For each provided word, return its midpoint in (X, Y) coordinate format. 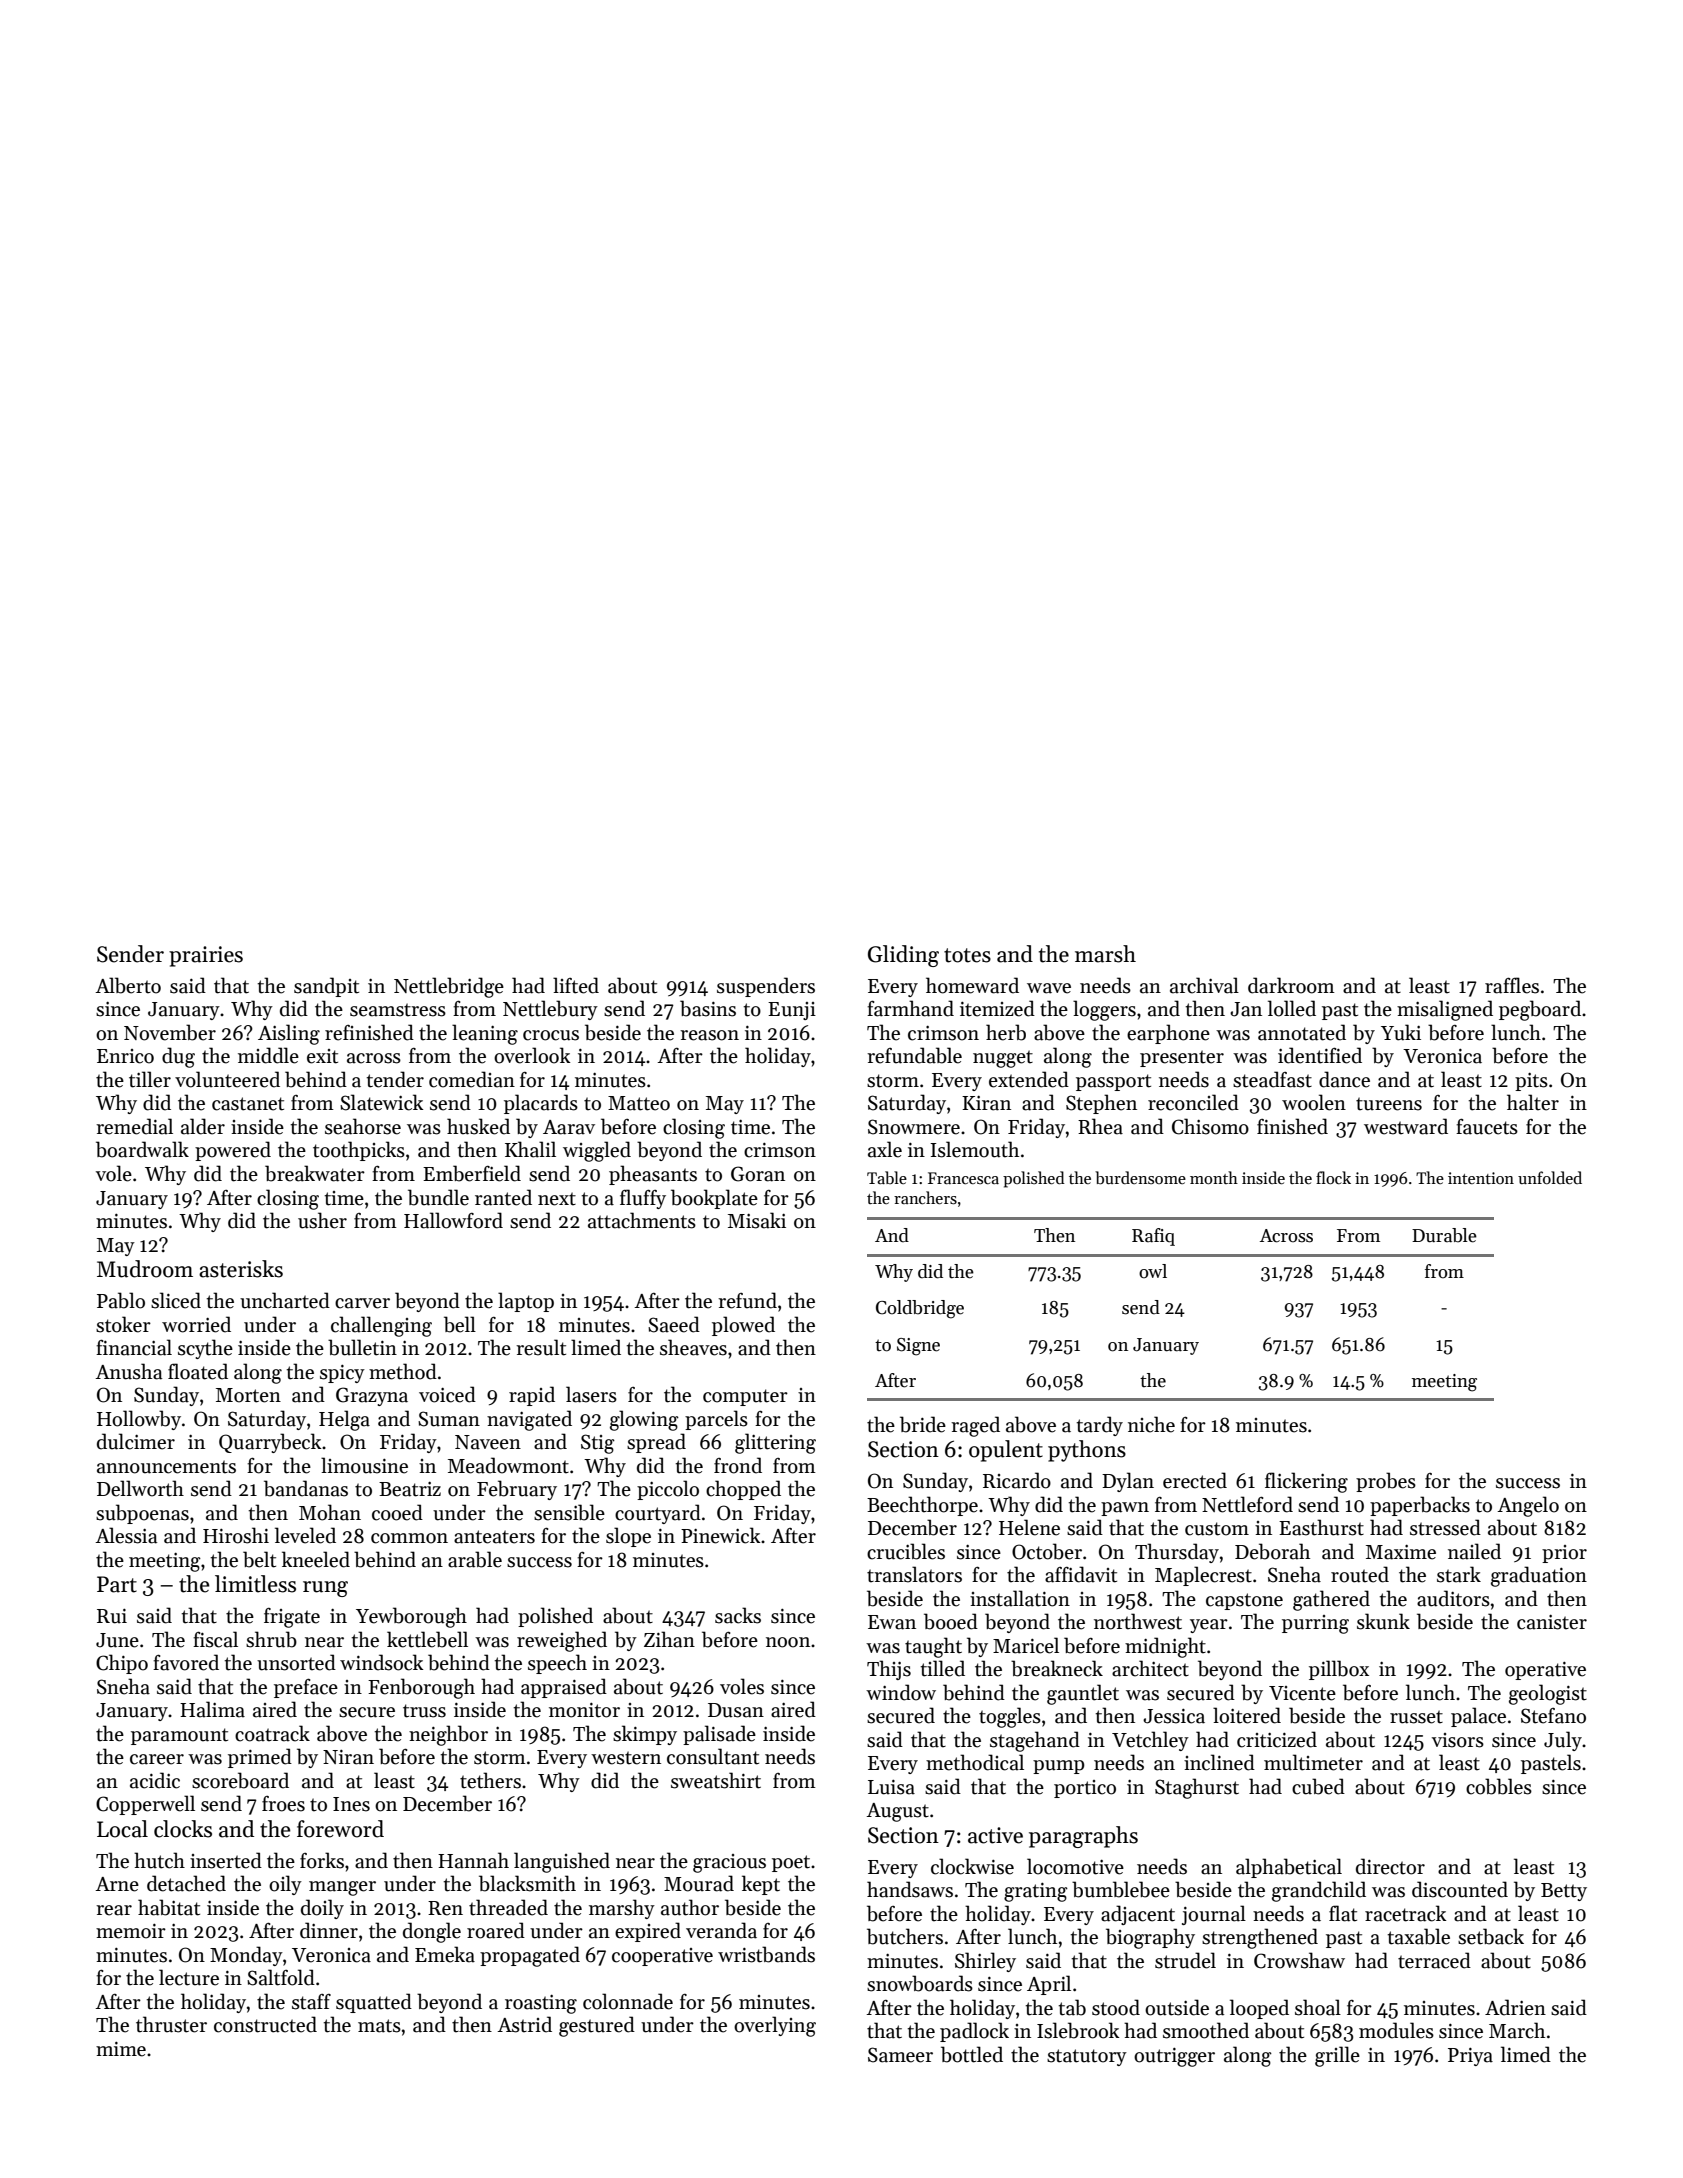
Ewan (892, 1622)
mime (121, 2049)
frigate (292, 1618)
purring (1315, 1624)
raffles (1512, 985)
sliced (176, 1300)
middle (268, 1055)
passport (1113, 1082)
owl (1153, 1271)
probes (1386, 1482)
